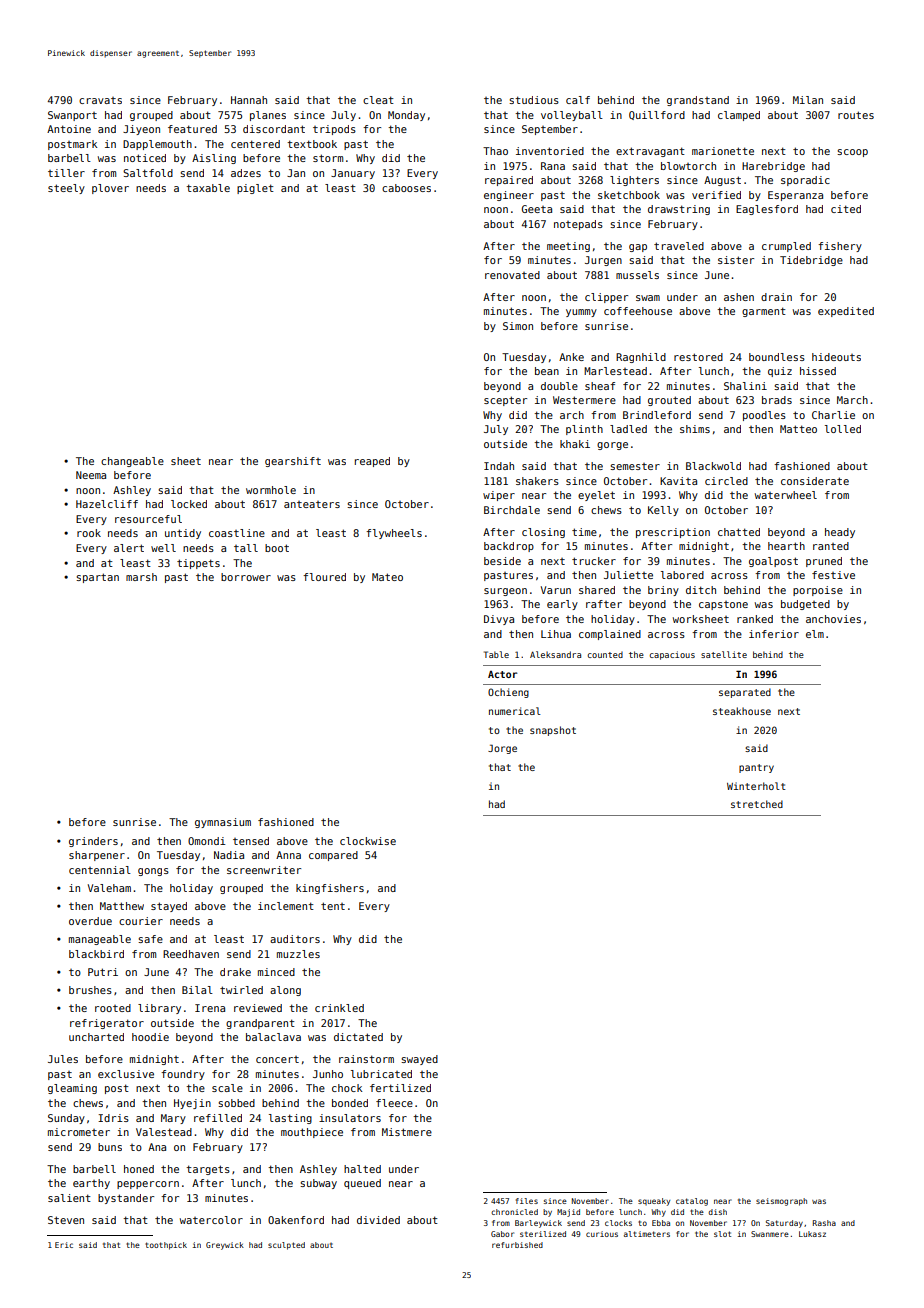 The width and height of the page is (924, 1308). Describe the element at coordinates (225, 1246) in the page. I see `Greywick` at that location.
